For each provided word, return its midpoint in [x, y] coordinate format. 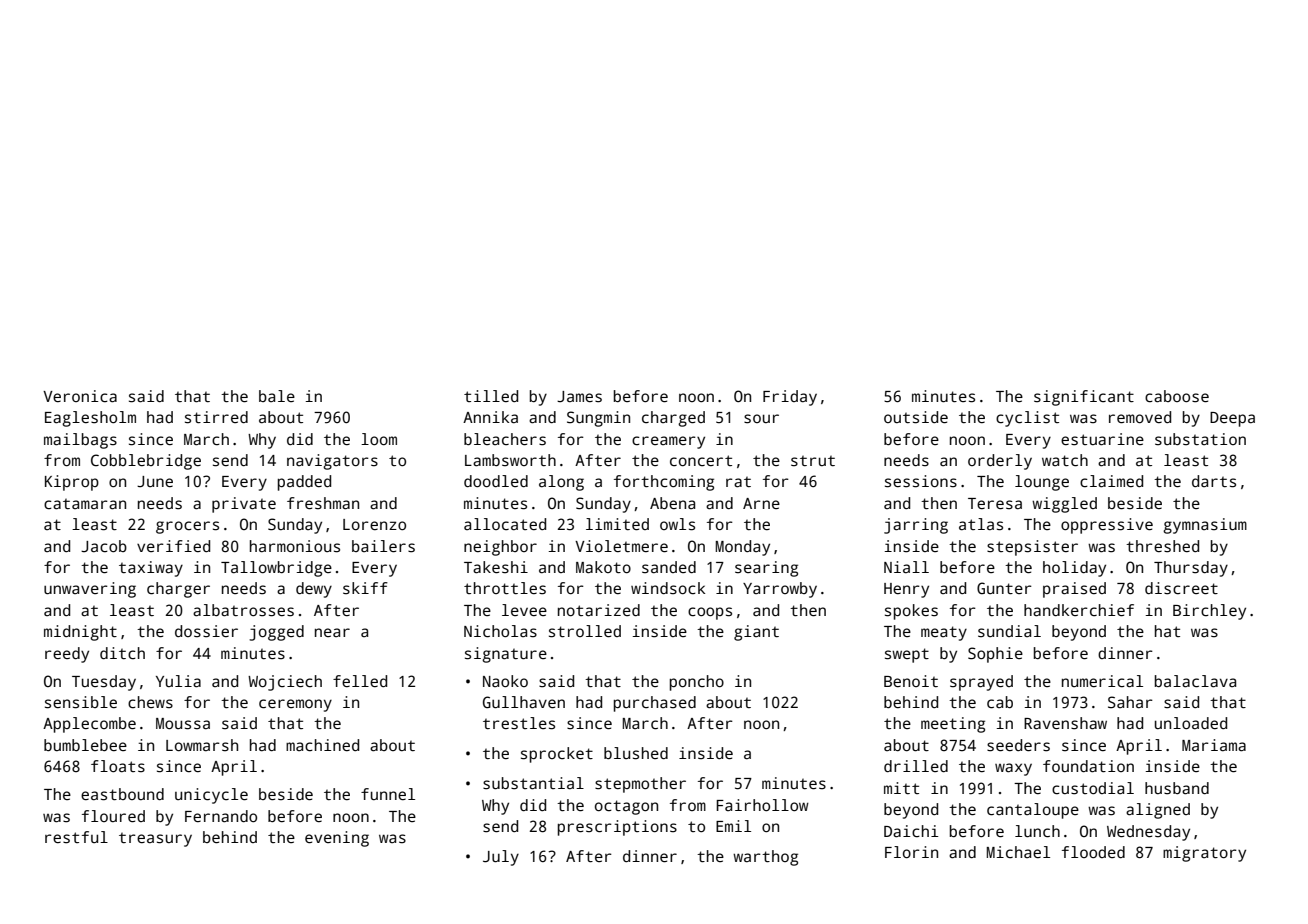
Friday [790, 398]
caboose [1177, 396]
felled [360, 681]
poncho [697, 683]
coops [710, 613]
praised [1074, 590]
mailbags [80, 441]
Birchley [1209, 612]
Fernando [221, 816]
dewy [314, 590]
